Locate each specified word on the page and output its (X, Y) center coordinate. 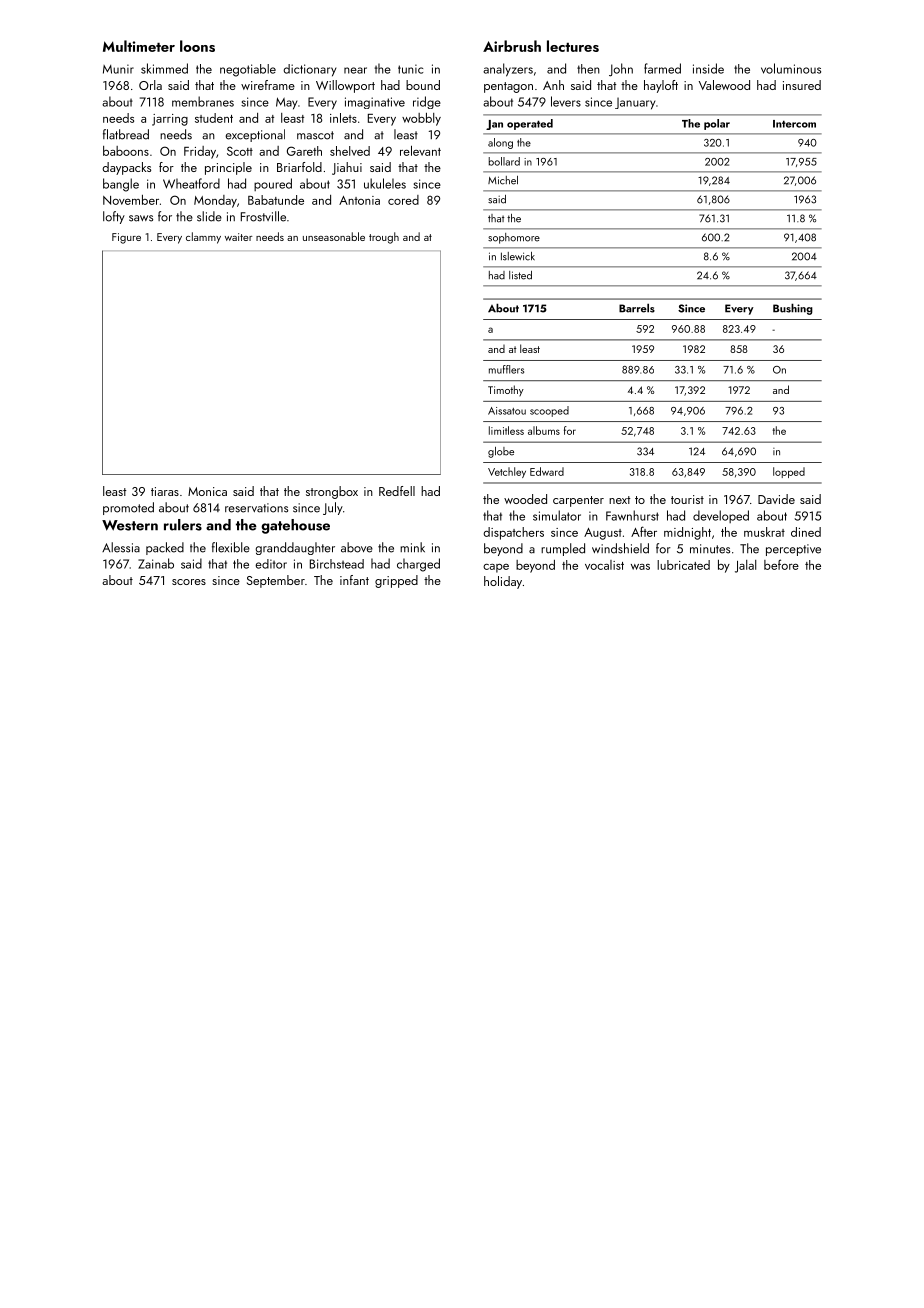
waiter (238, 237)
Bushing (793, 309)
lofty (114, 217)
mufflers (506, 369)
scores (189, 582)
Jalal (745, 566)
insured (802, 85)
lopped (789, 472)
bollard (504, 161)
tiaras (165, 491)
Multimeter (139, 46)
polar (717, 124)
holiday (503, 582)
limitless (506, 430)
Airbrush (512, 46)
